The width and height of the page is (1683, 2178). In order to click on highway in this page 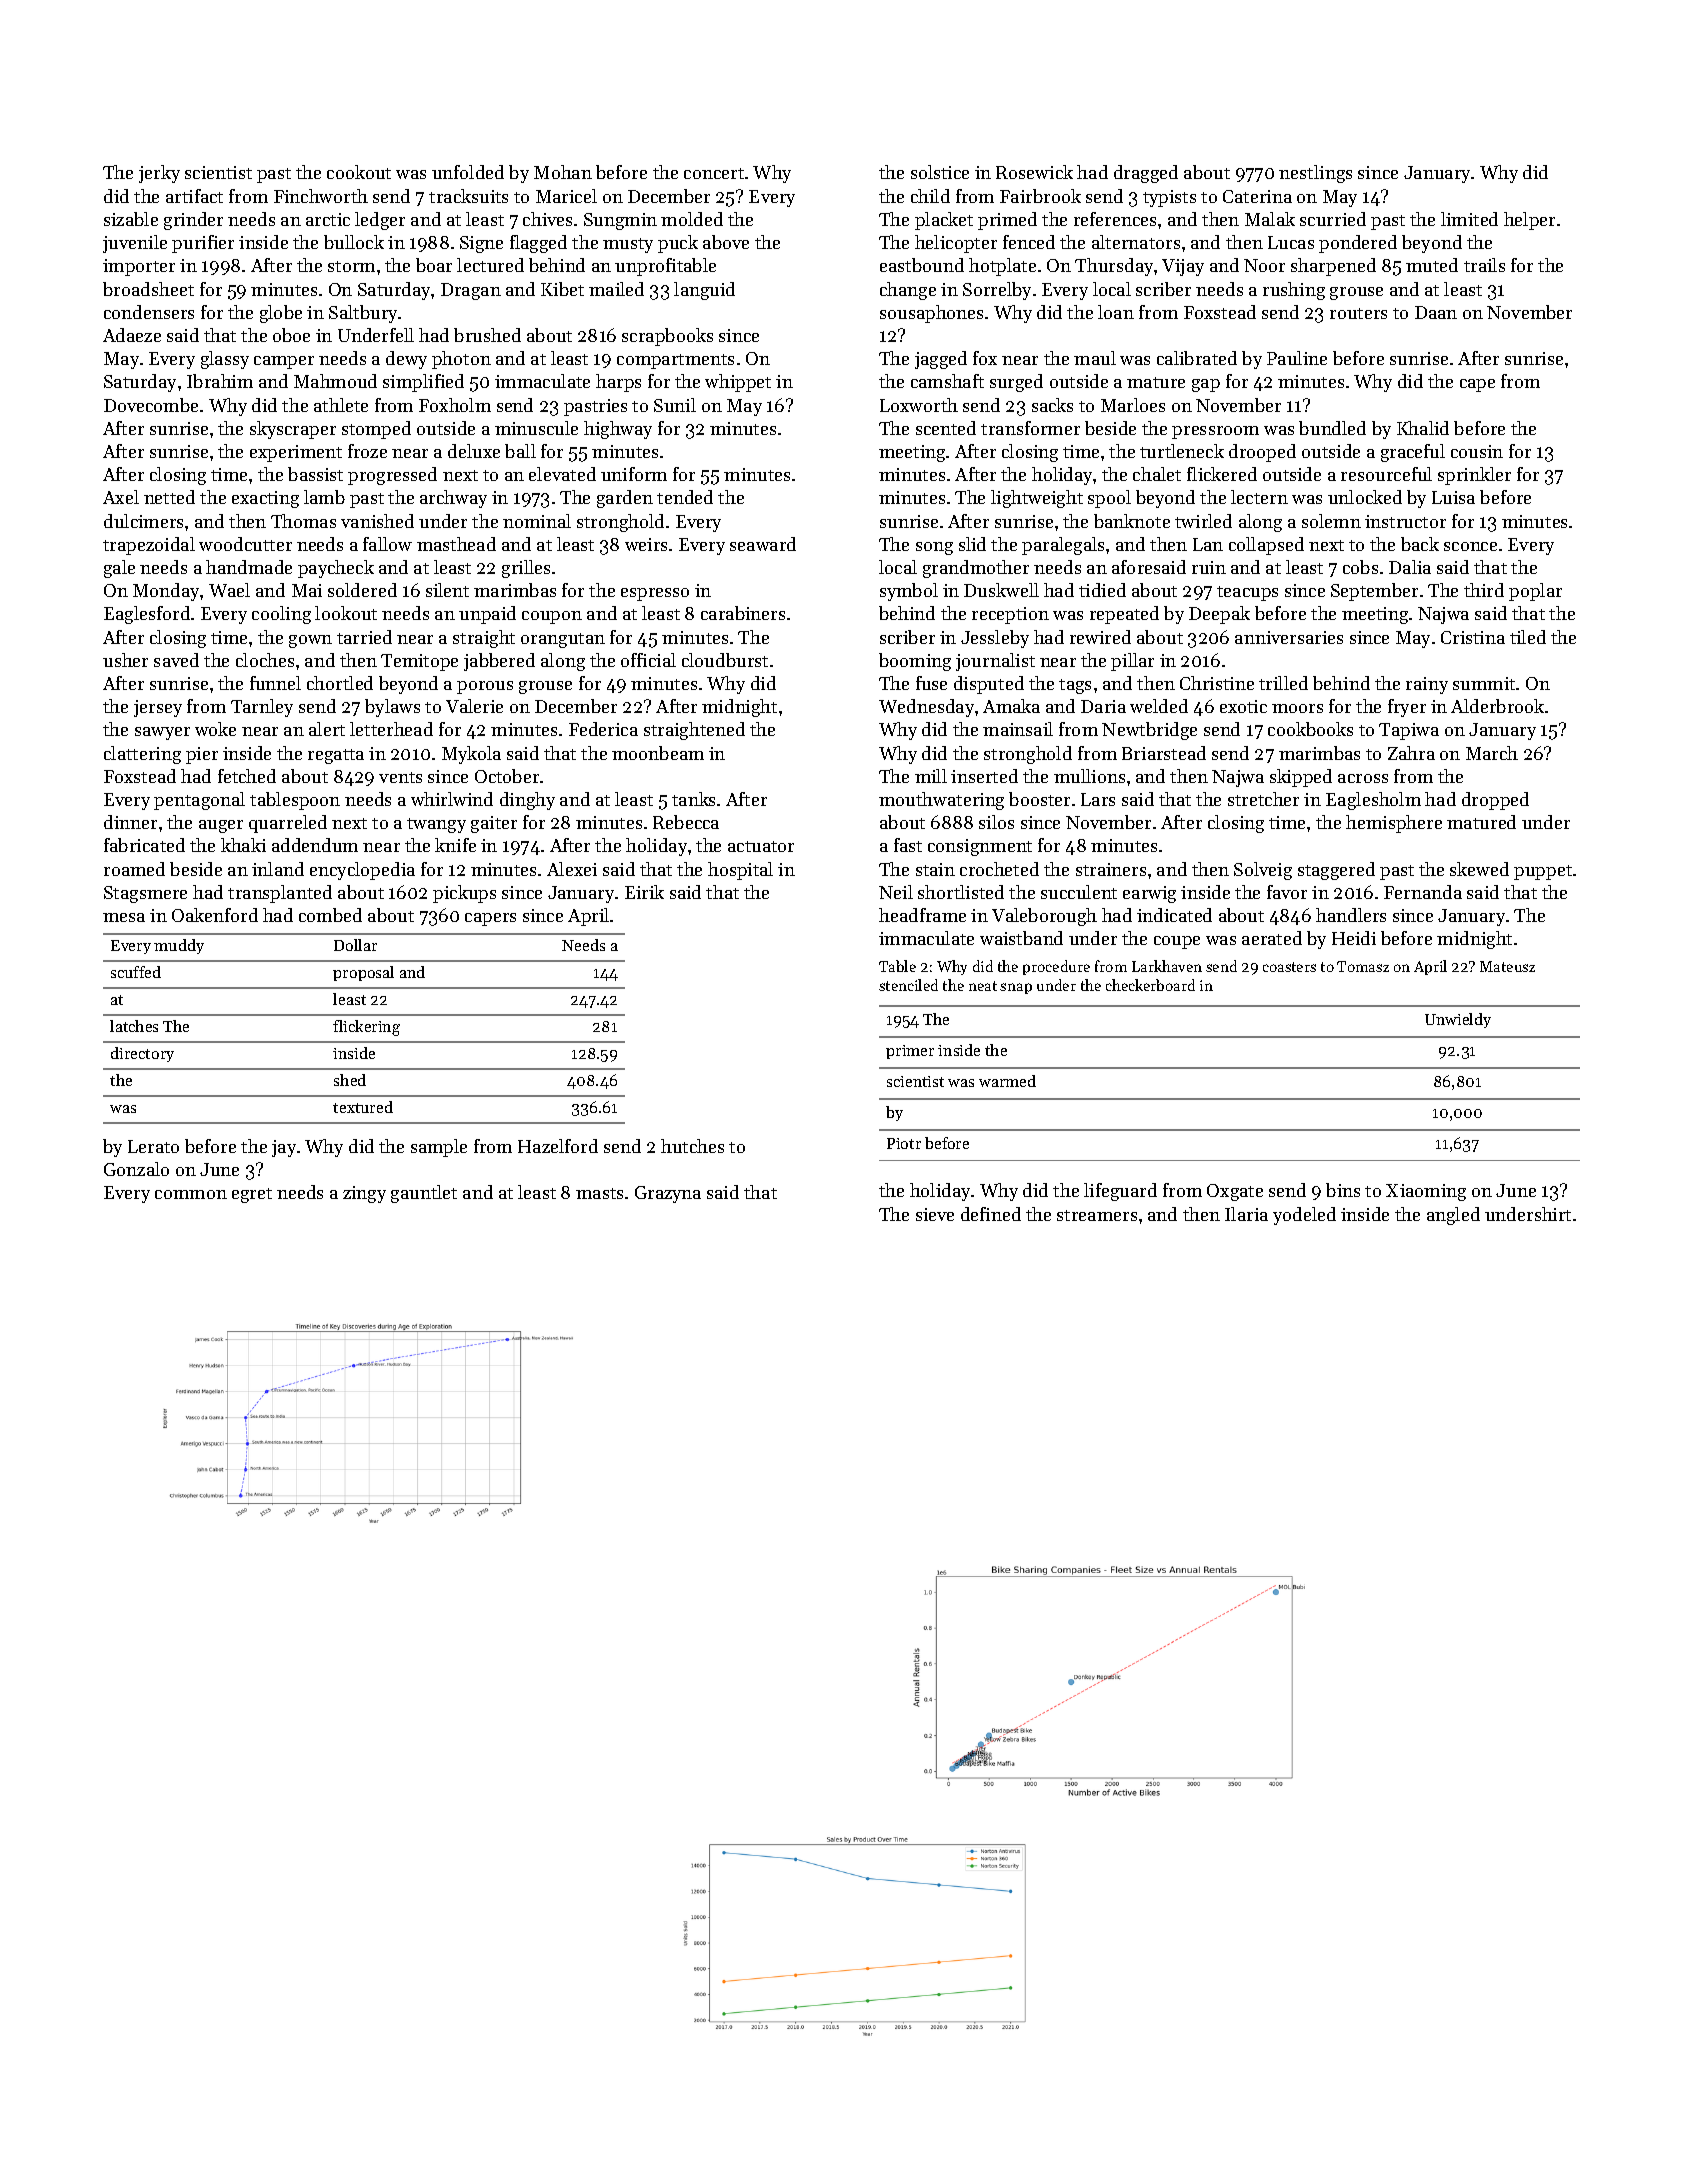, I will do `click(618, 430)`.
